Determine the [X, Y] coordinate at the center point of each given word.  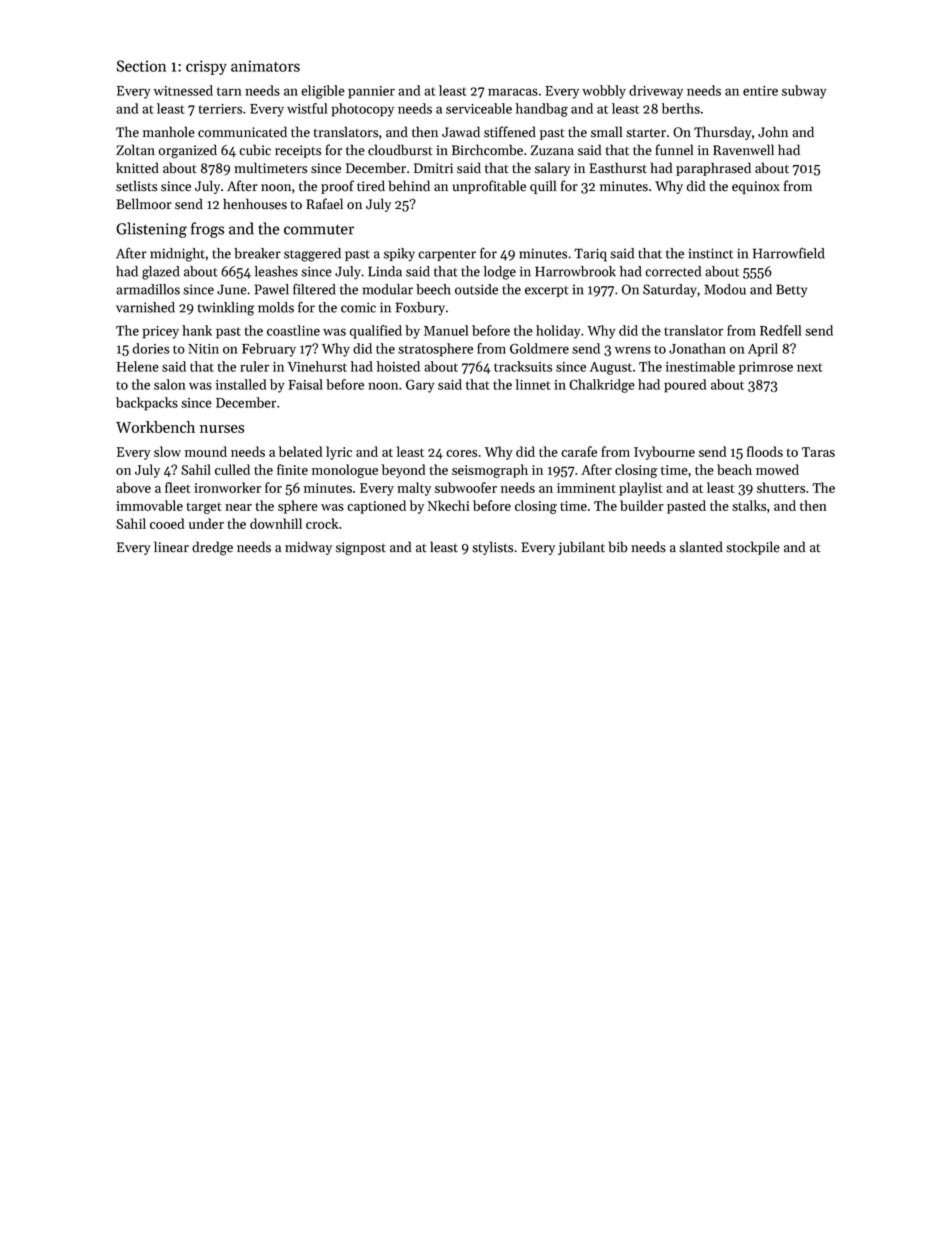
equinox [756, 187]
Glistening [152, 230]
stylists [492, 548]
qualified [376, 332]
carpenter [447, 255]
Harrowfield [789, 253]
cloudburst [400, 150]
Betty [791, 291]
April [763, 350]
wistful [307, 108]
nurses [222, 429]
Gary [420, 386]
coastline [293, 330]
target [204, 508]
